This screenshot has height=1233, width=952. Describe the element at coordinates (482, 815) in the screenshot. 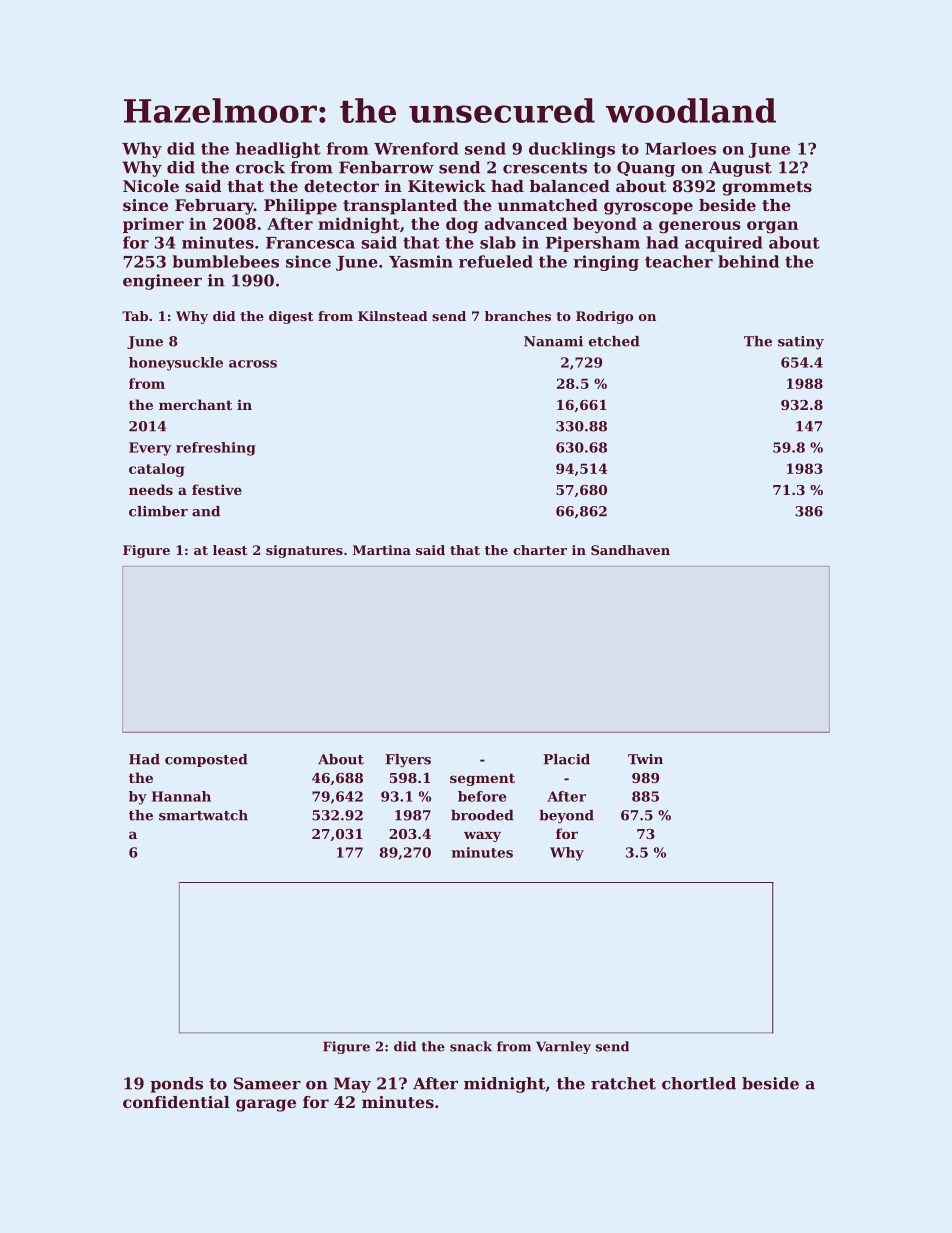

I see `brooded` at that location.
